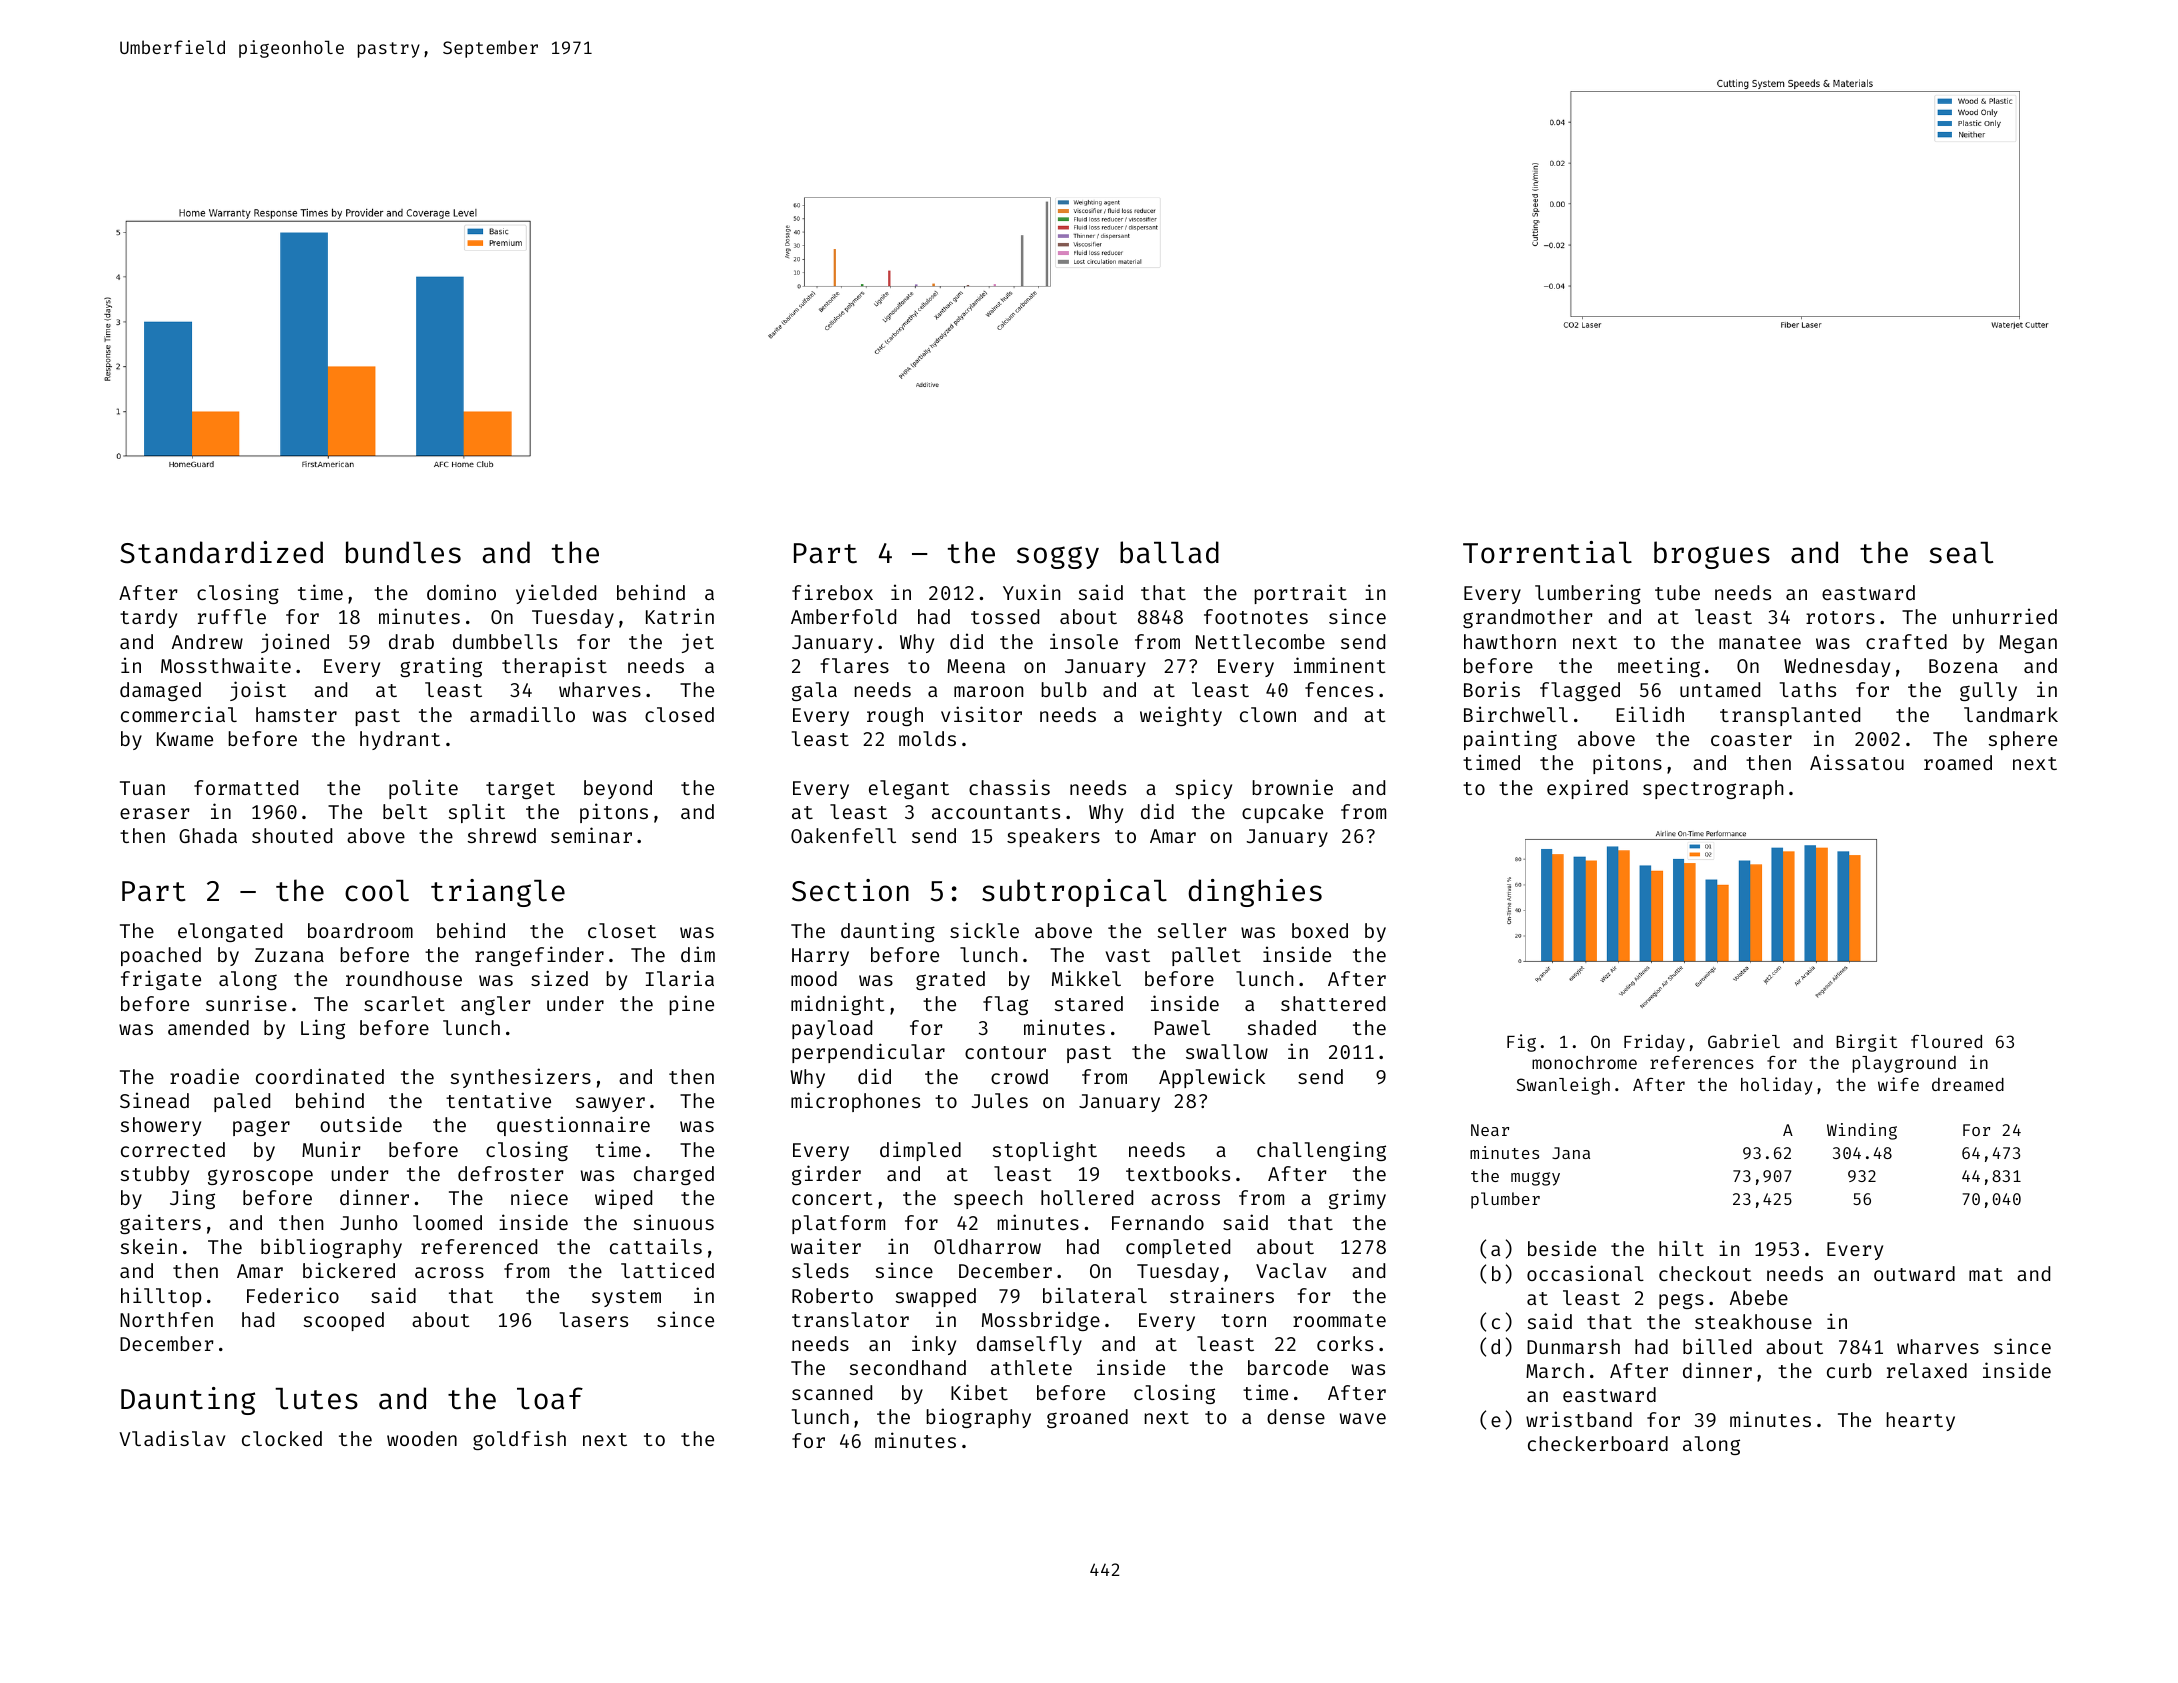 The image size is (2178, 1683). Describe the element at coordinates (510, 1173) in the image. I see `defroster` at that location.
